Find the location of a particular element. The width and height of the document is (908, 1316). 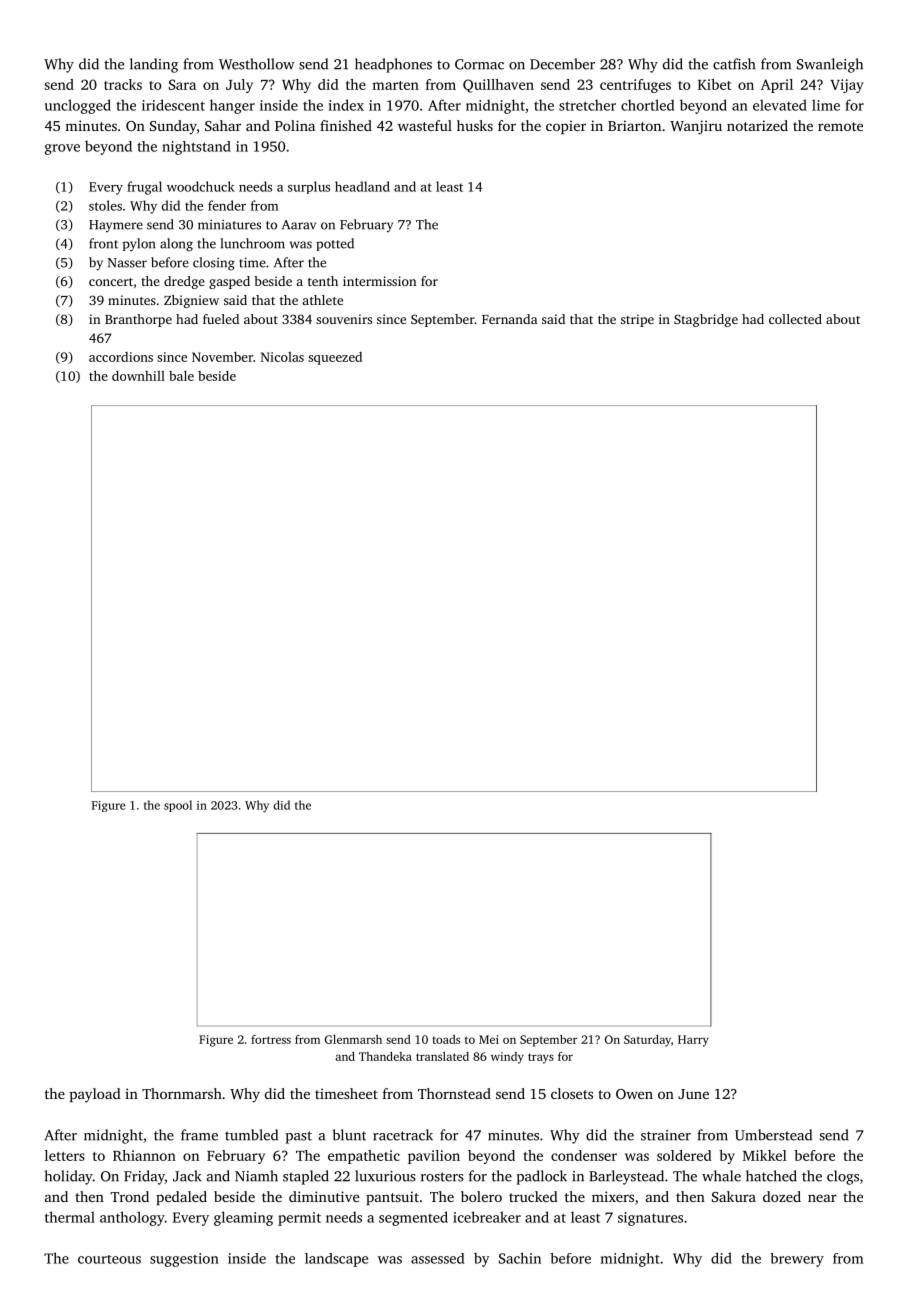

Cormac is located at coordinates (479, 64).
